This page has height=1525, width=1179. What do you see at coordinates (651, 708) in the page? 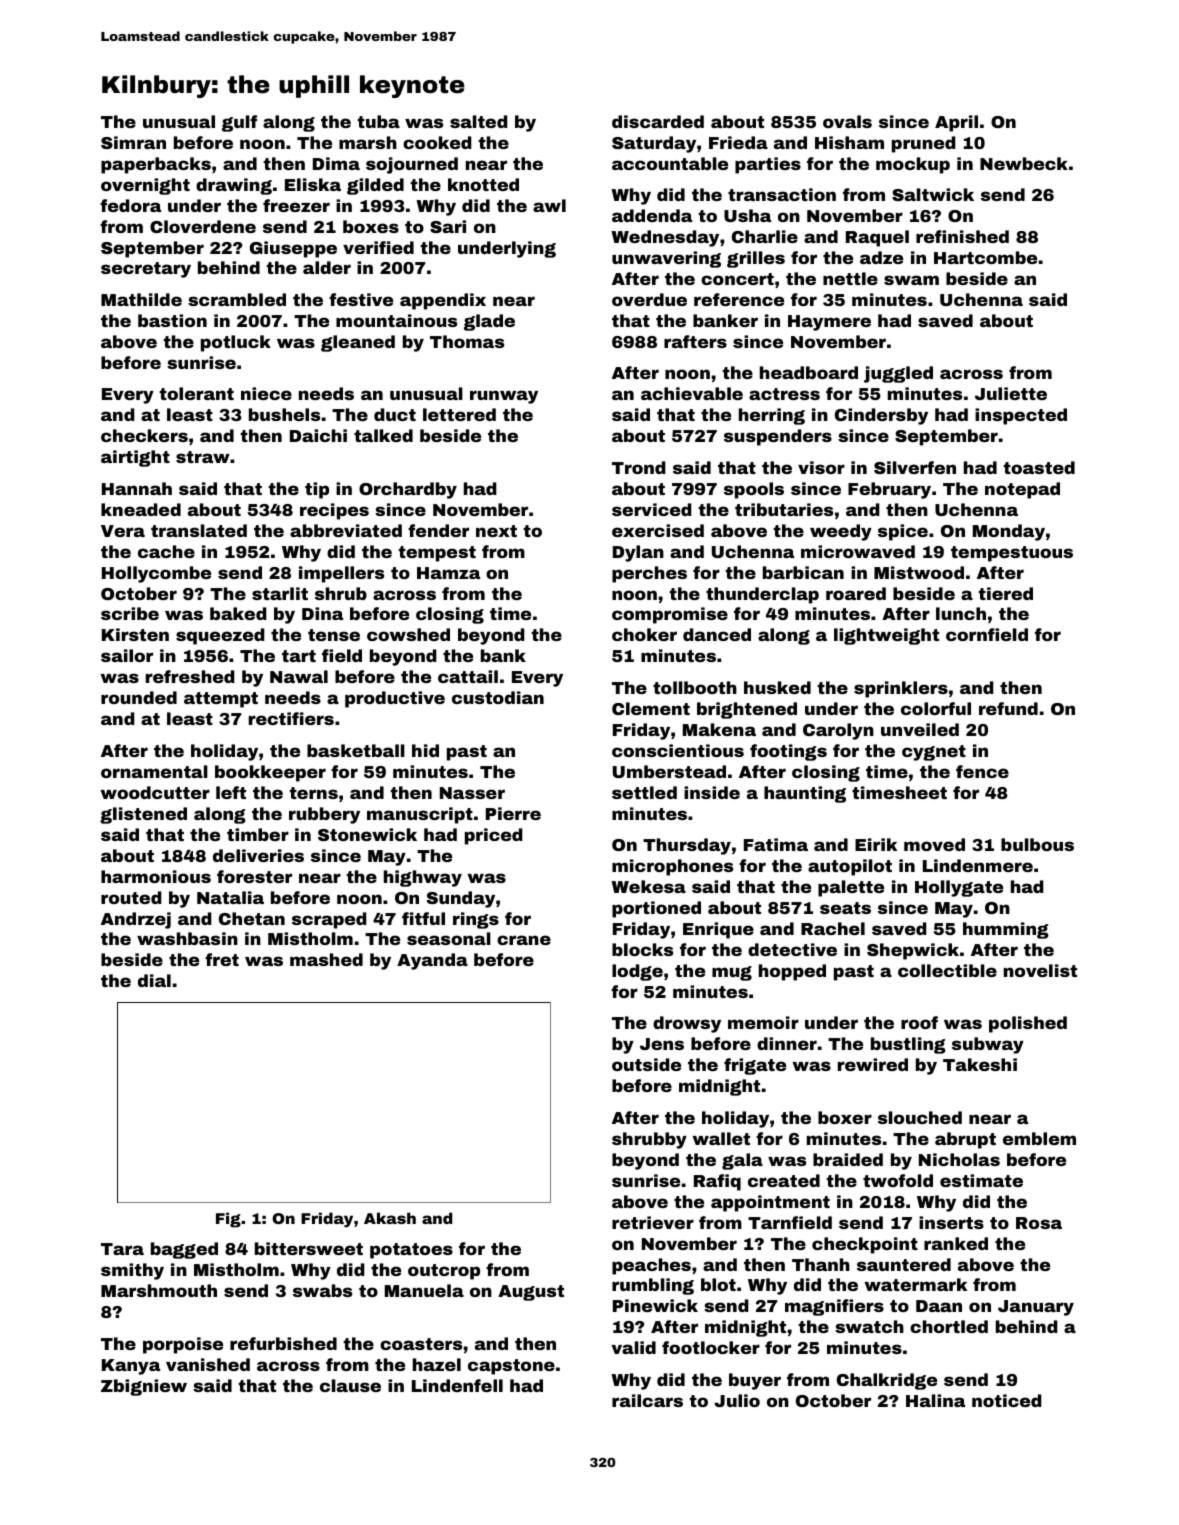
I see `Clement` at bounding box center [651, 708].
